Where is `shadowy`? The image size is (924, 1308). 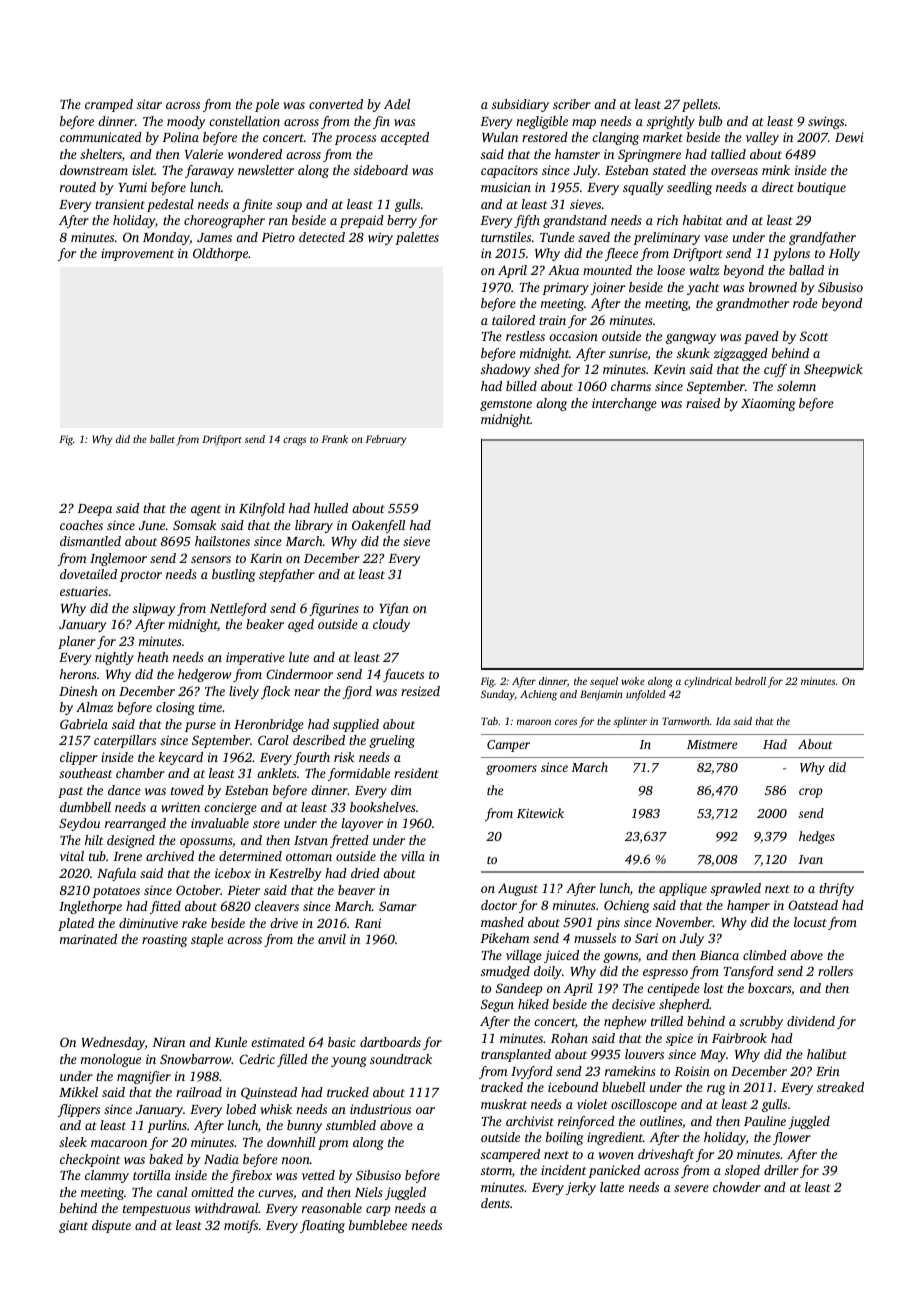 shadowy is located at coordinates (506, 370).
